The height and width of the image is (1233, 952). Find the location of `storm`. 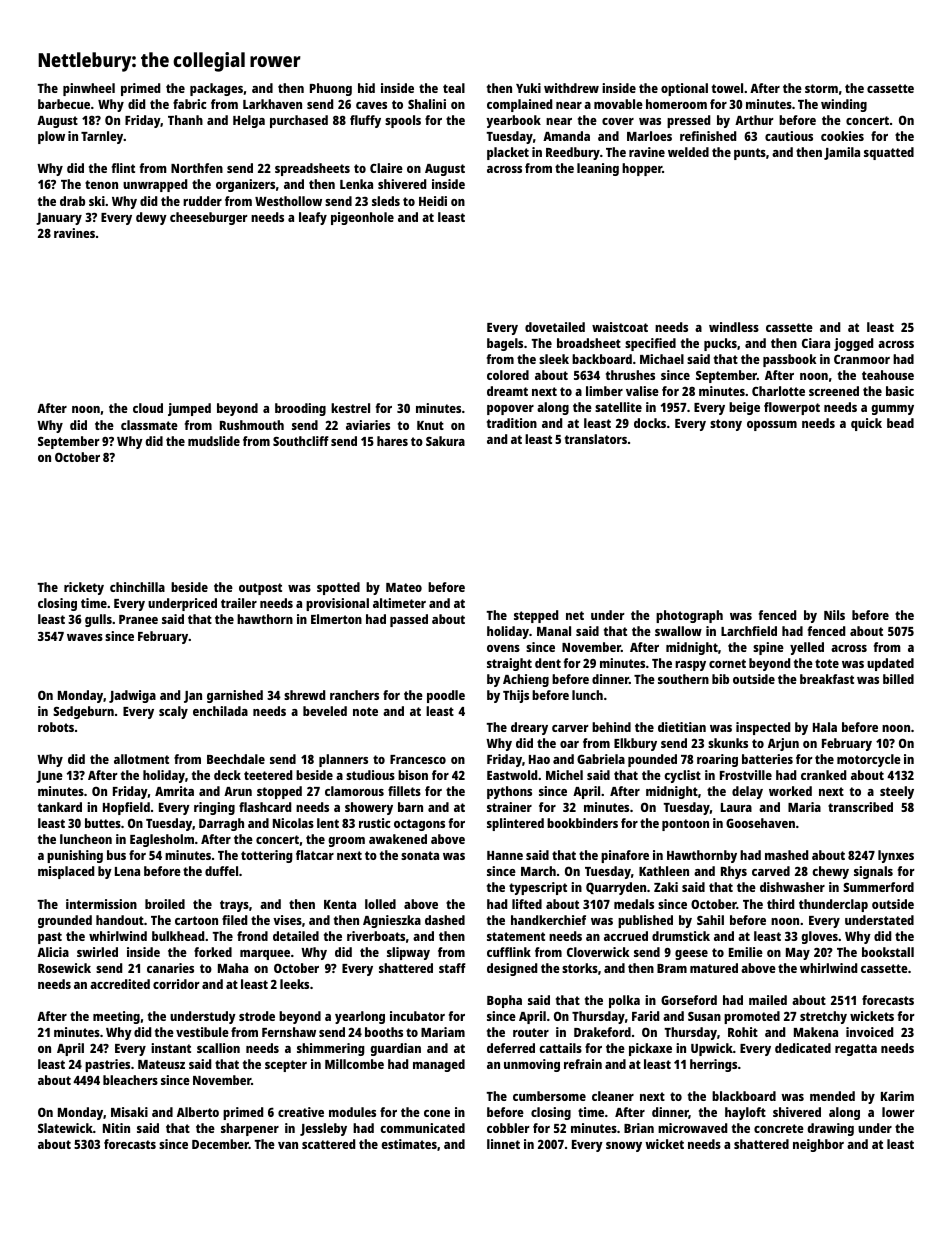

storm is located at coordinates (821, 88).
